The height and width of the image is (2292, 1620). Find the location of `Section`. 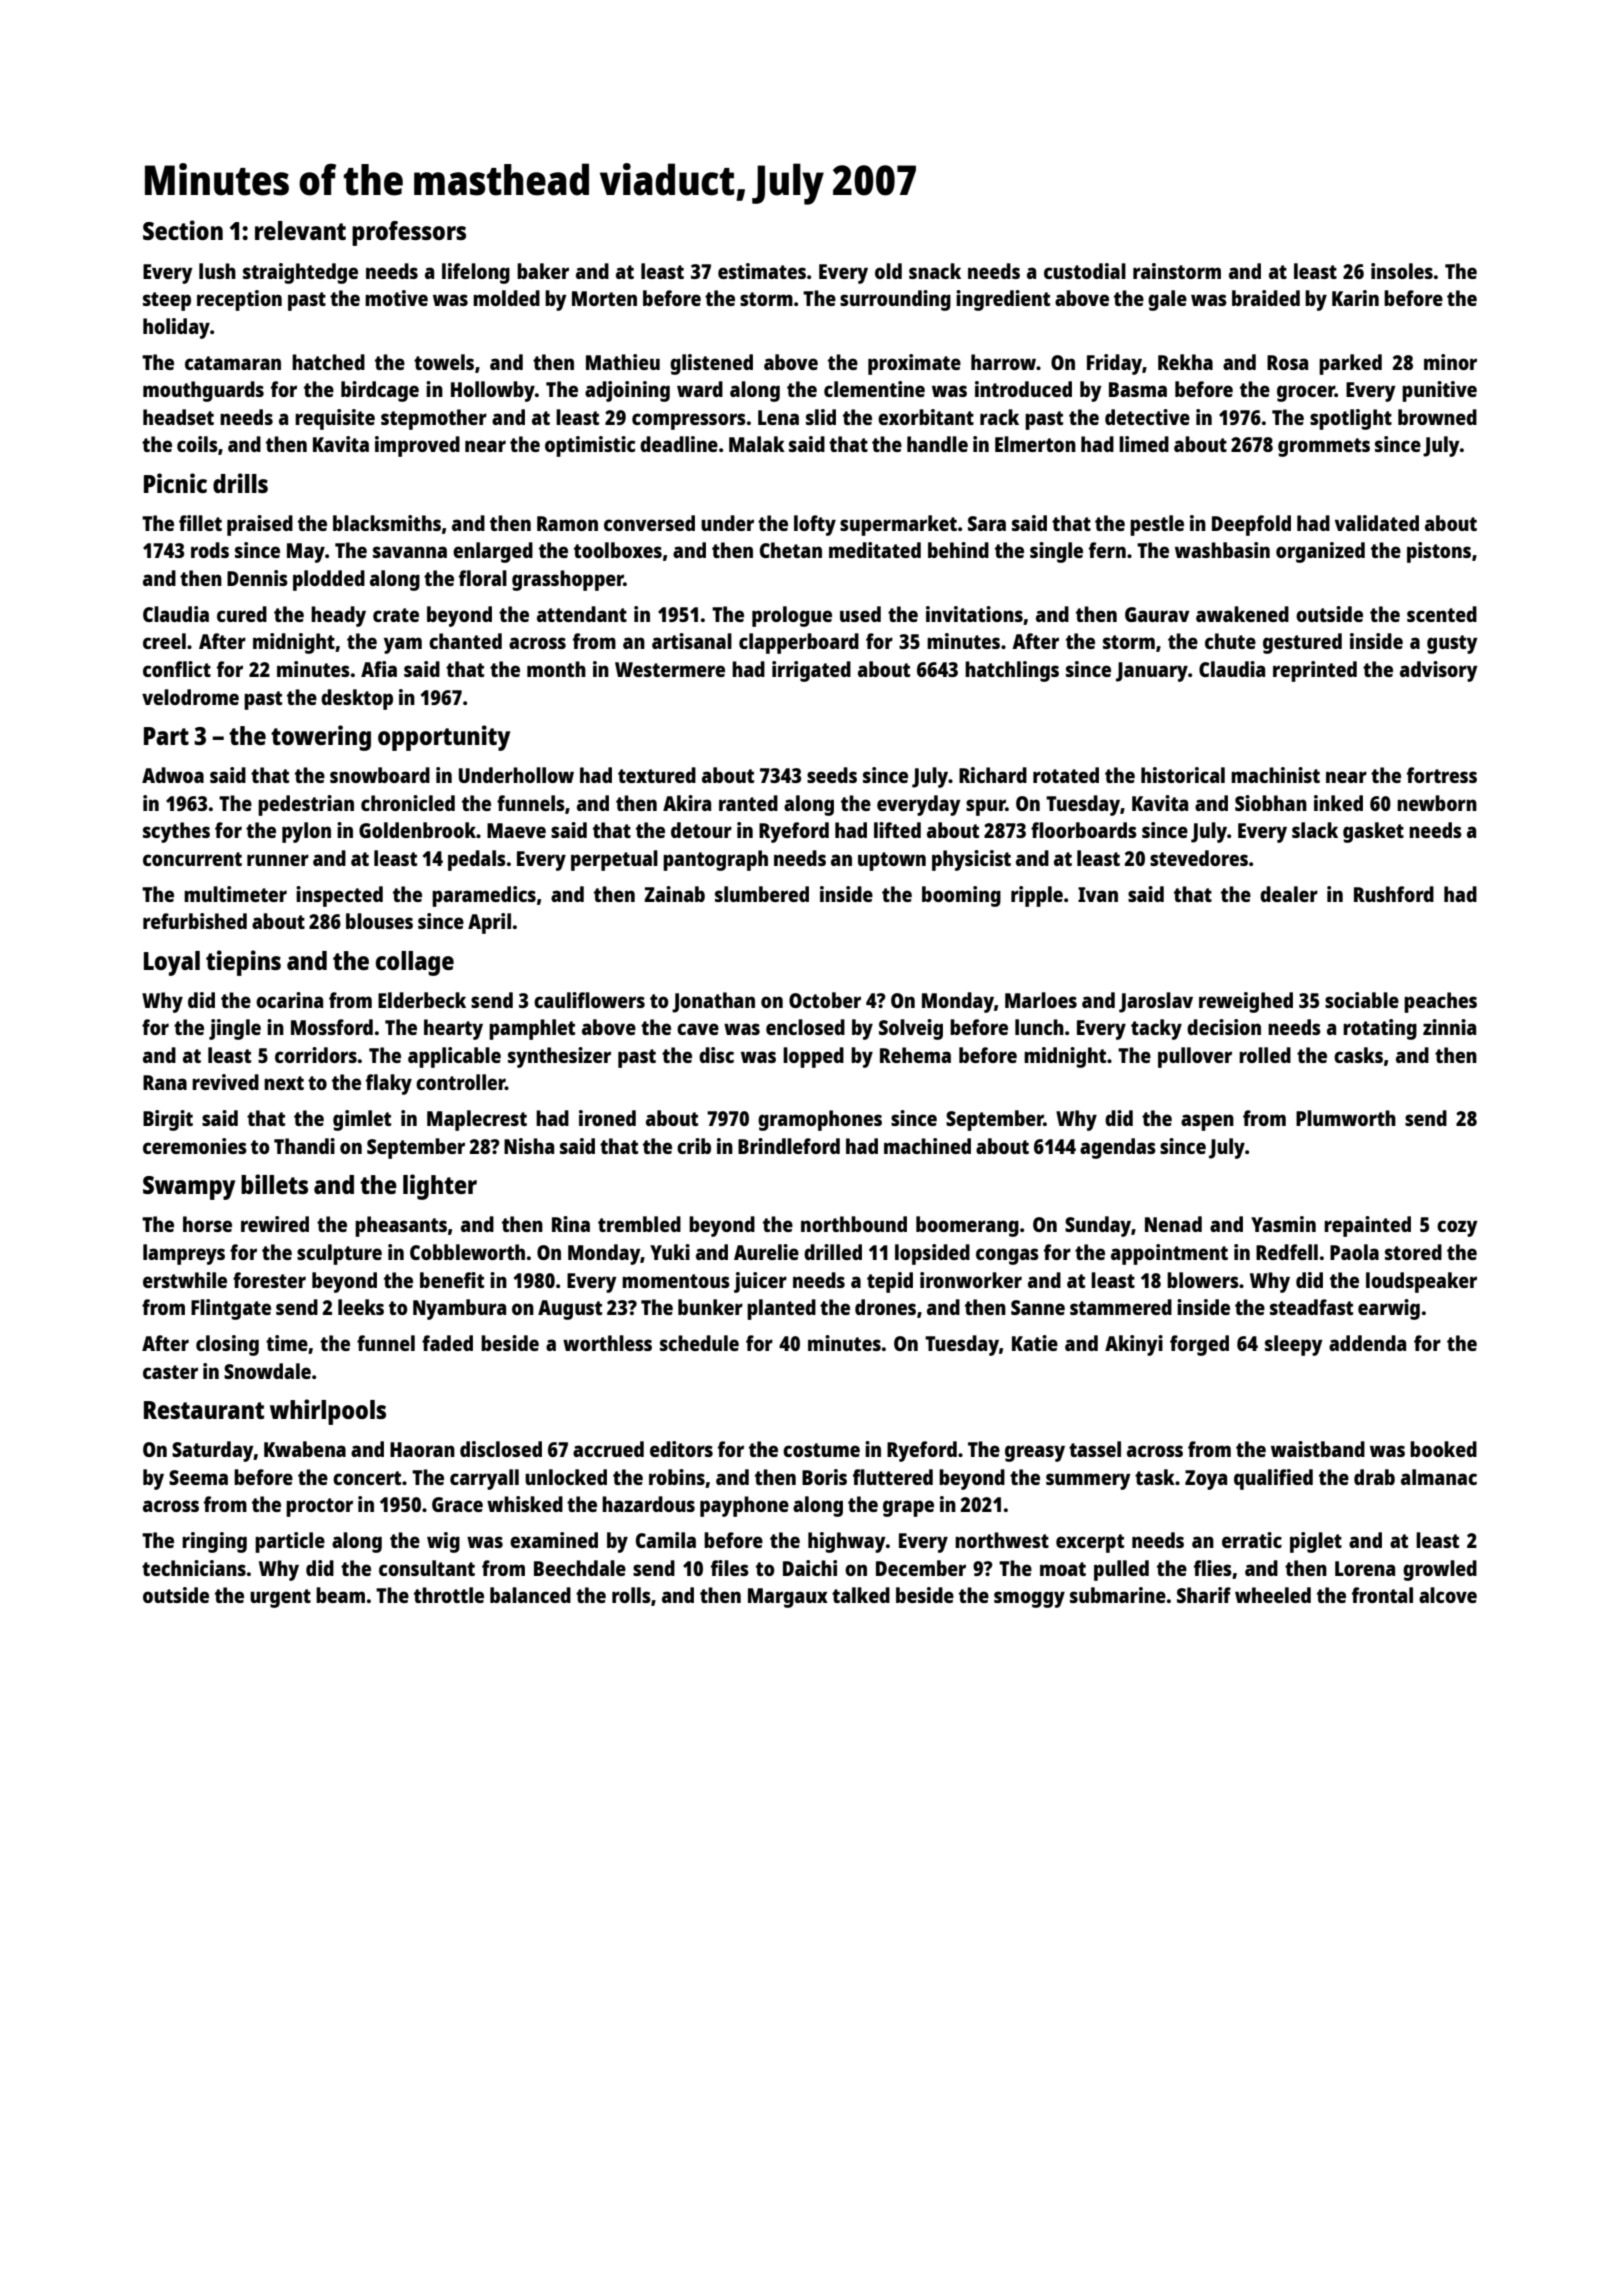

Section is located at coordinates (183, 230).
